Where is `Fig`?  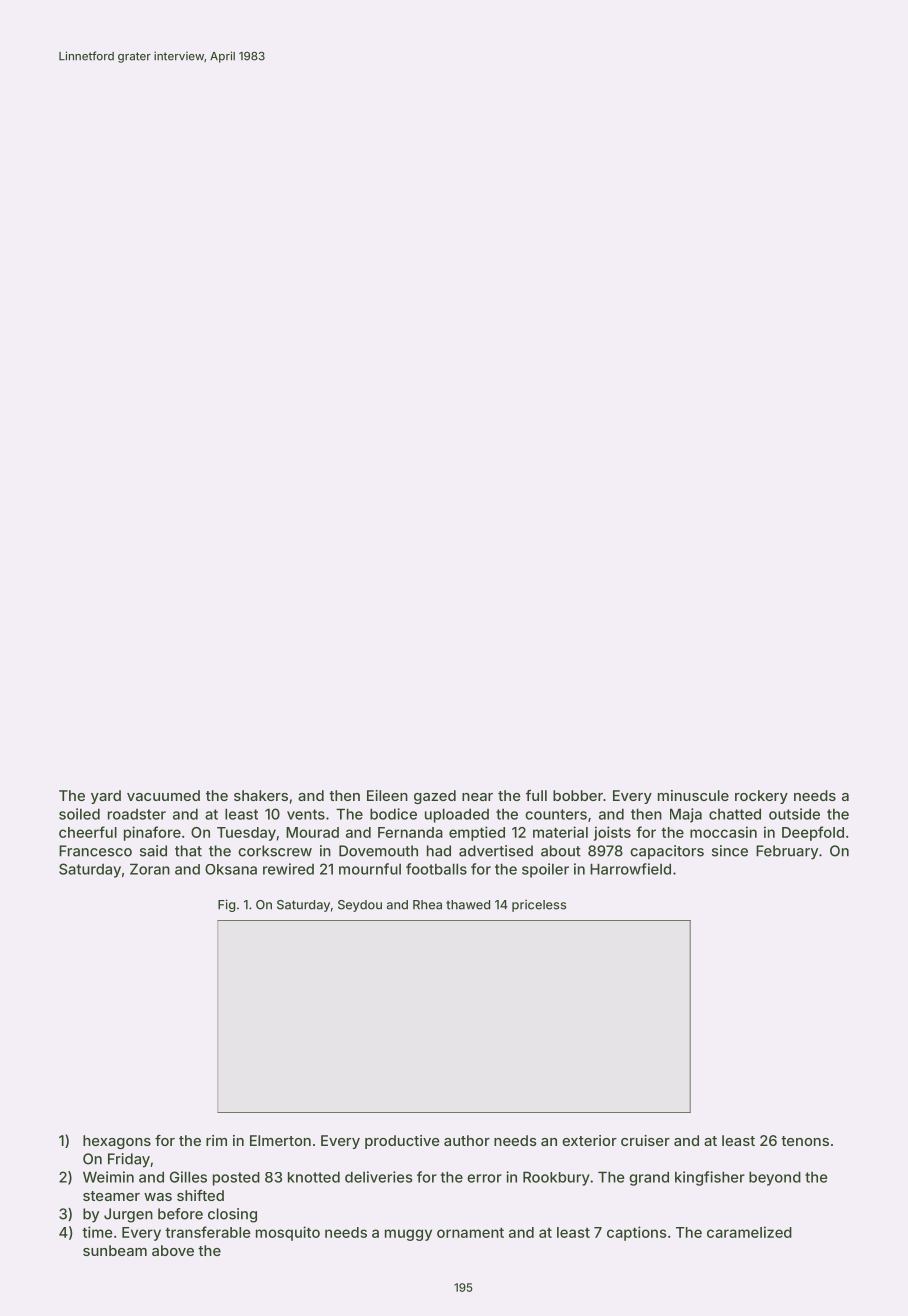 Fig is located at coordinates (226, 905).
